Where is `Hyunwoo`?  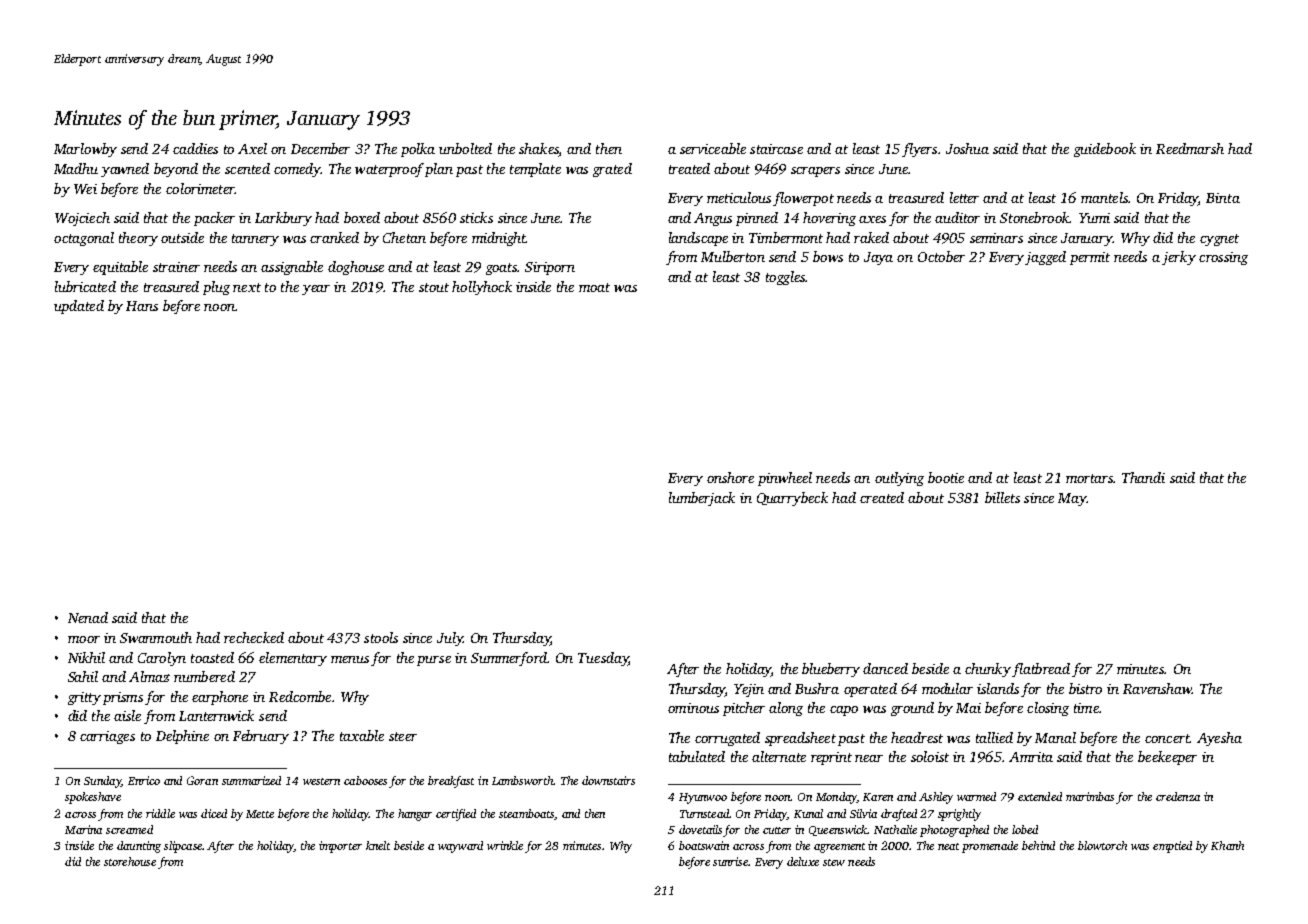 Hyunwoo is located at coordinates (703, 798).
